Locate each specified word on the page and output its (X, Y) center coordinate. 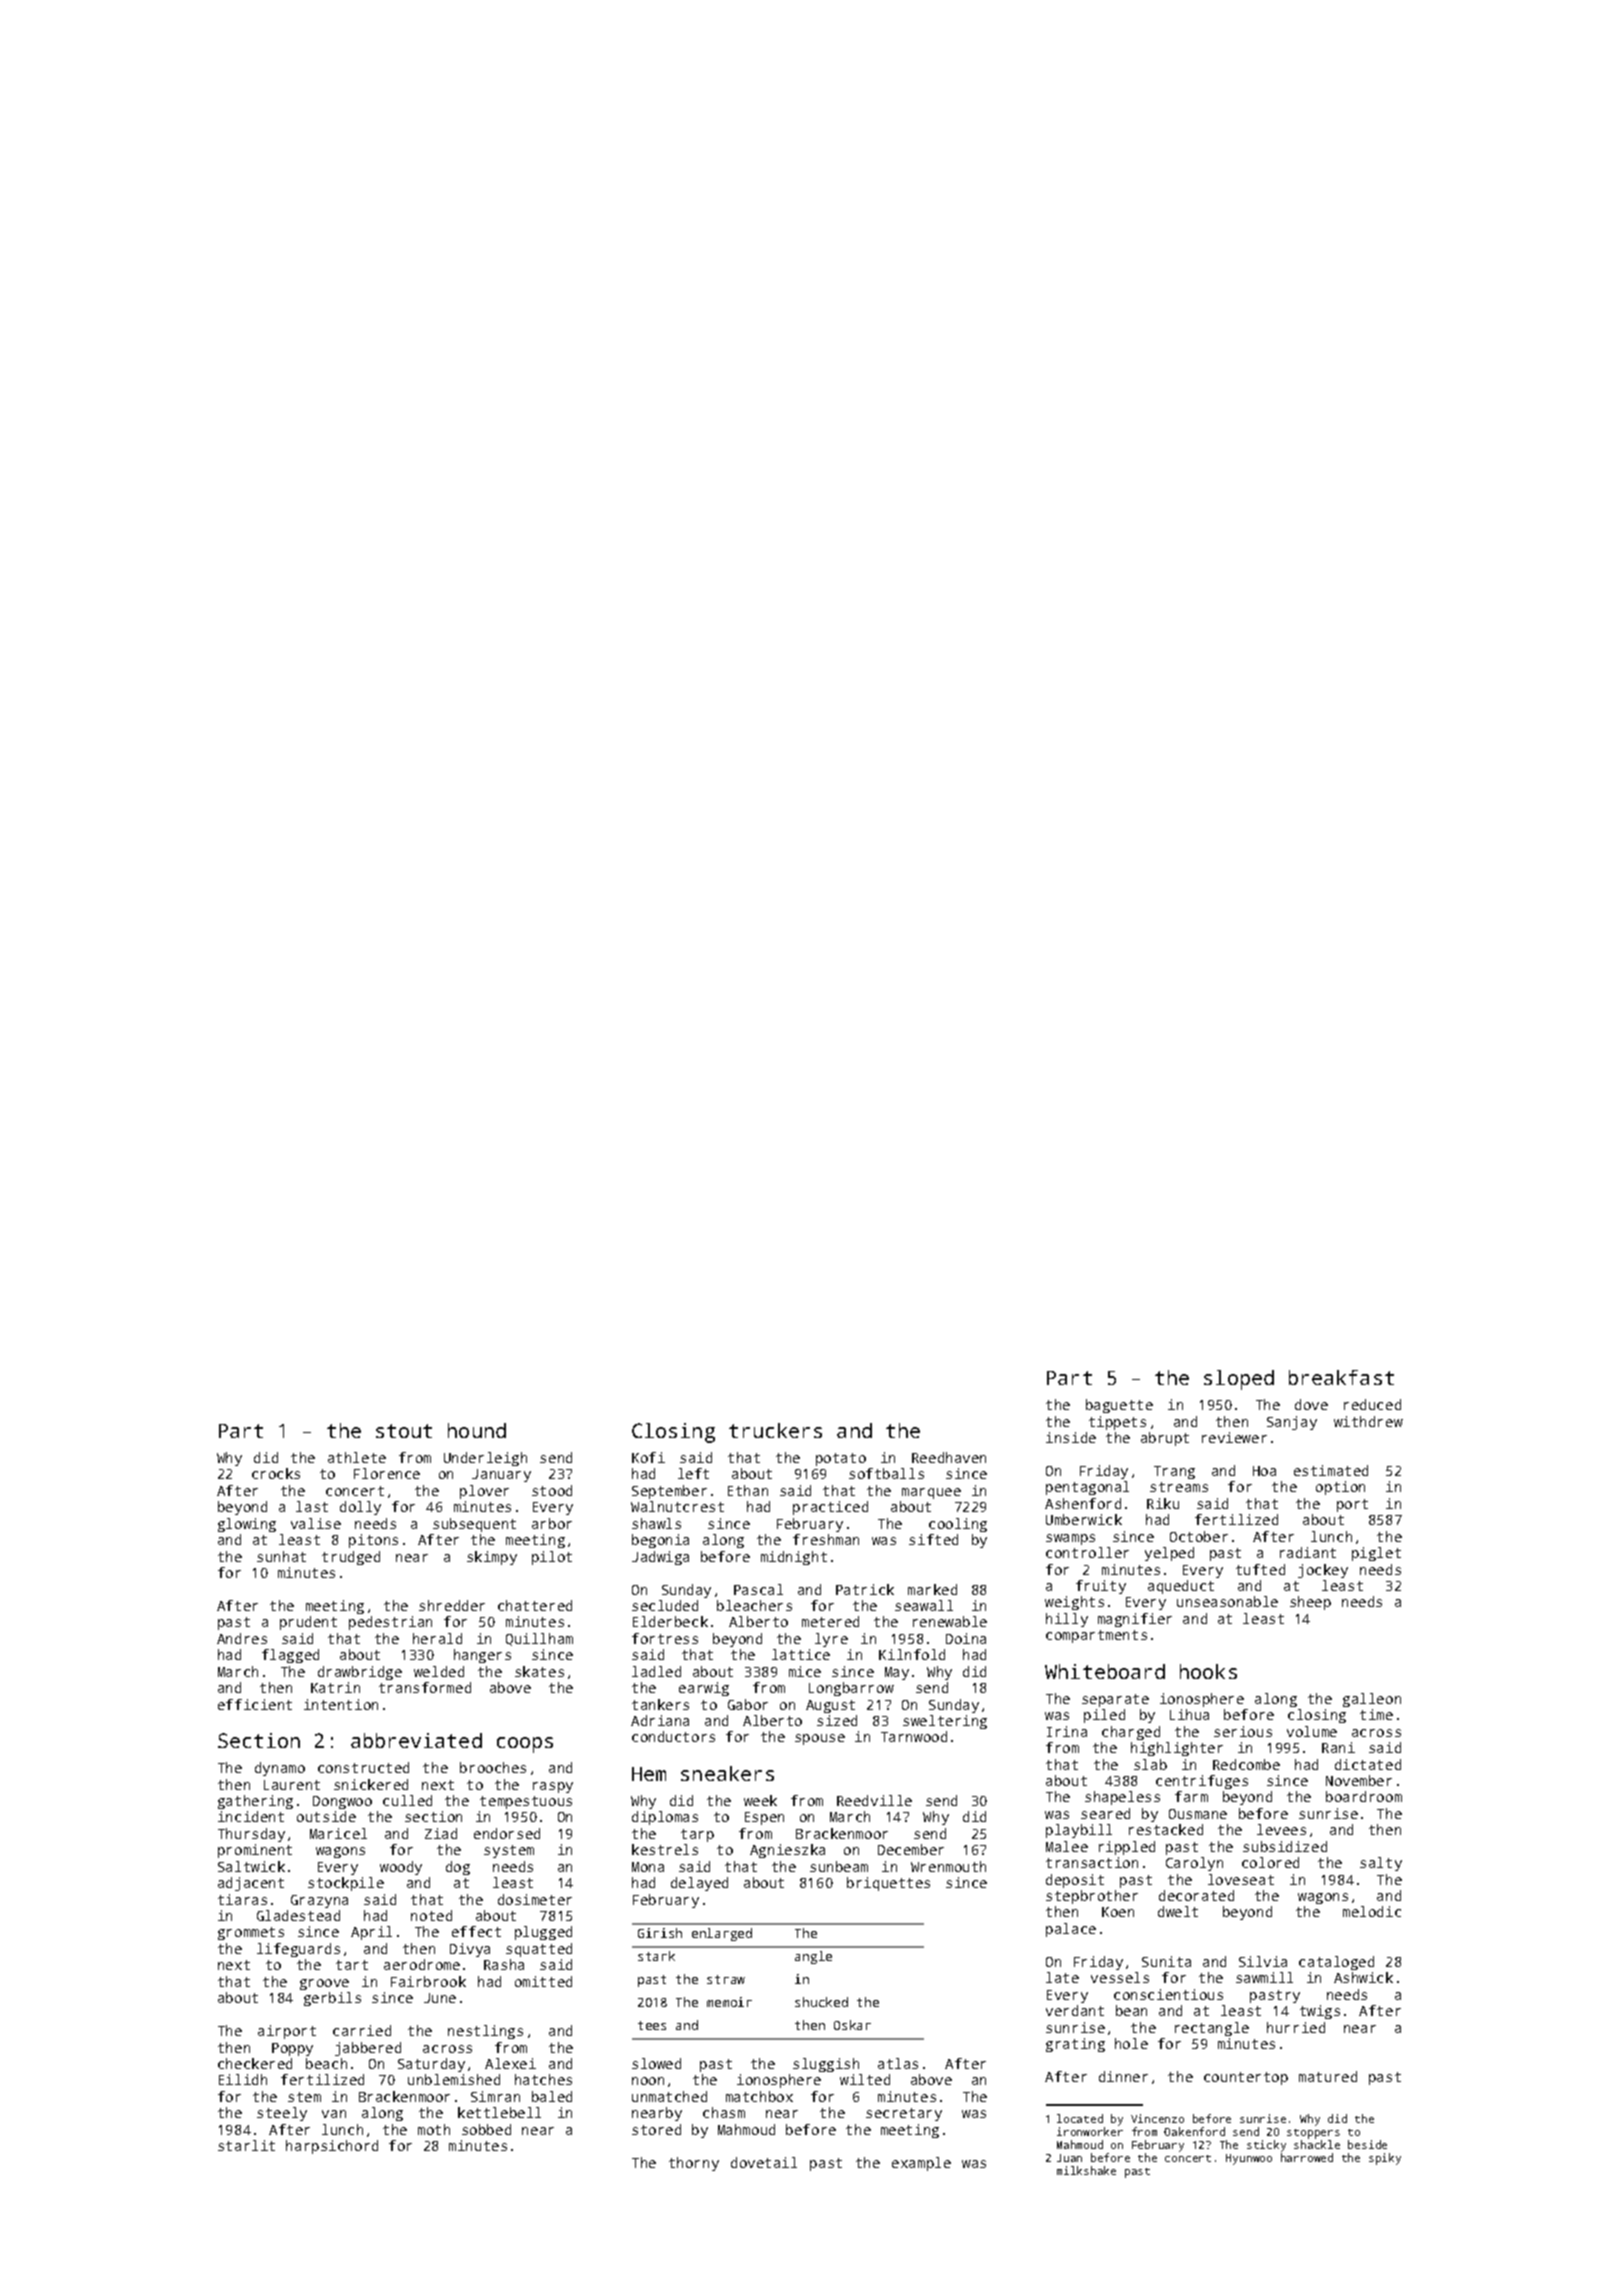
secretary (904, 2114)
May (897, 1673)
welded (439, 1671)
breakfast (1341, 1377)
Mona (648, 1867)
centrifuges (1202, 1782)
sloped (1239, 1380)
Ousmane (1198, 1814)
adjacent (251, 1884)
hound (477, 1430)
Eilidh (243, 2079)
